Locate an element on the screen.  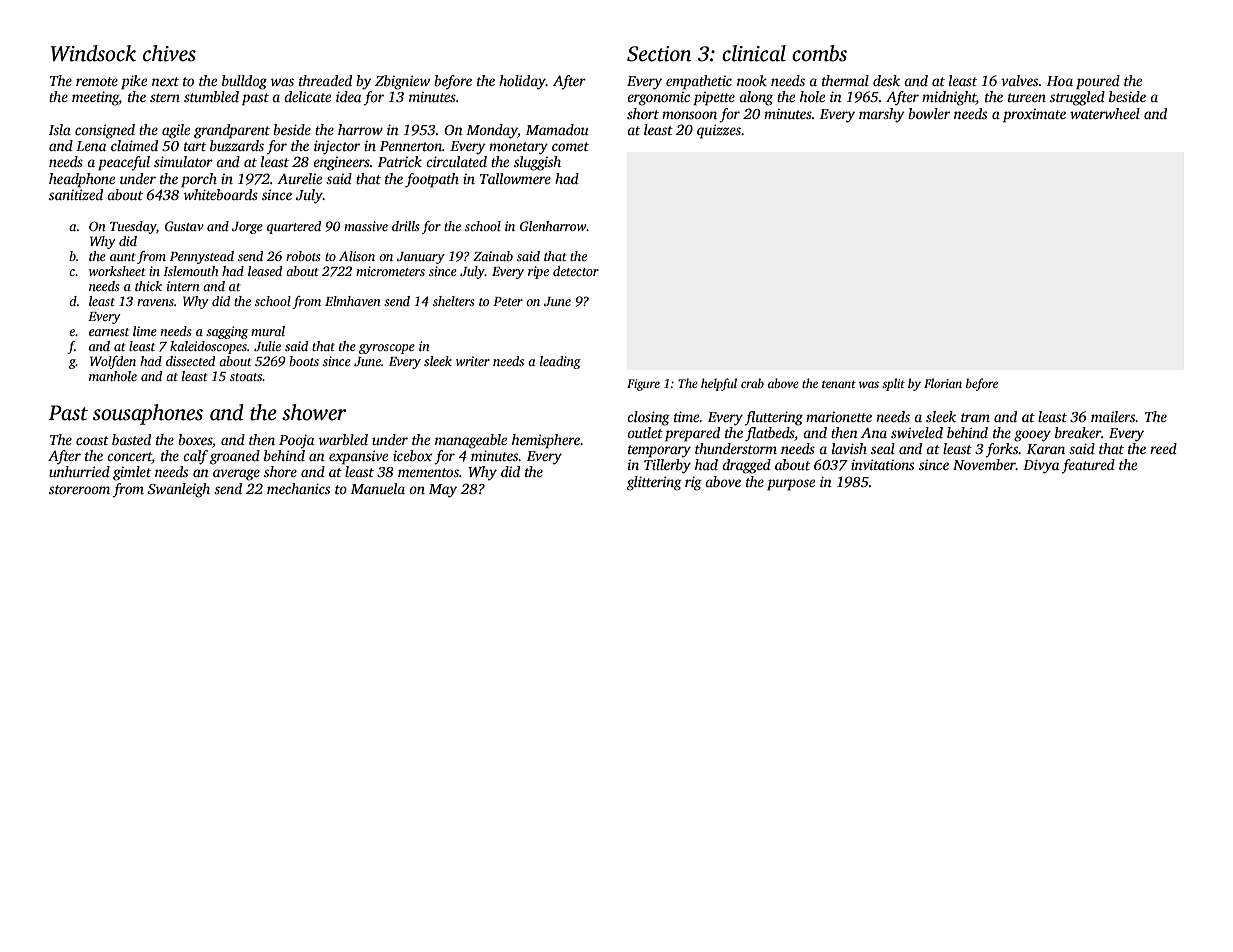
leading is located at coordinates (560, 362).
